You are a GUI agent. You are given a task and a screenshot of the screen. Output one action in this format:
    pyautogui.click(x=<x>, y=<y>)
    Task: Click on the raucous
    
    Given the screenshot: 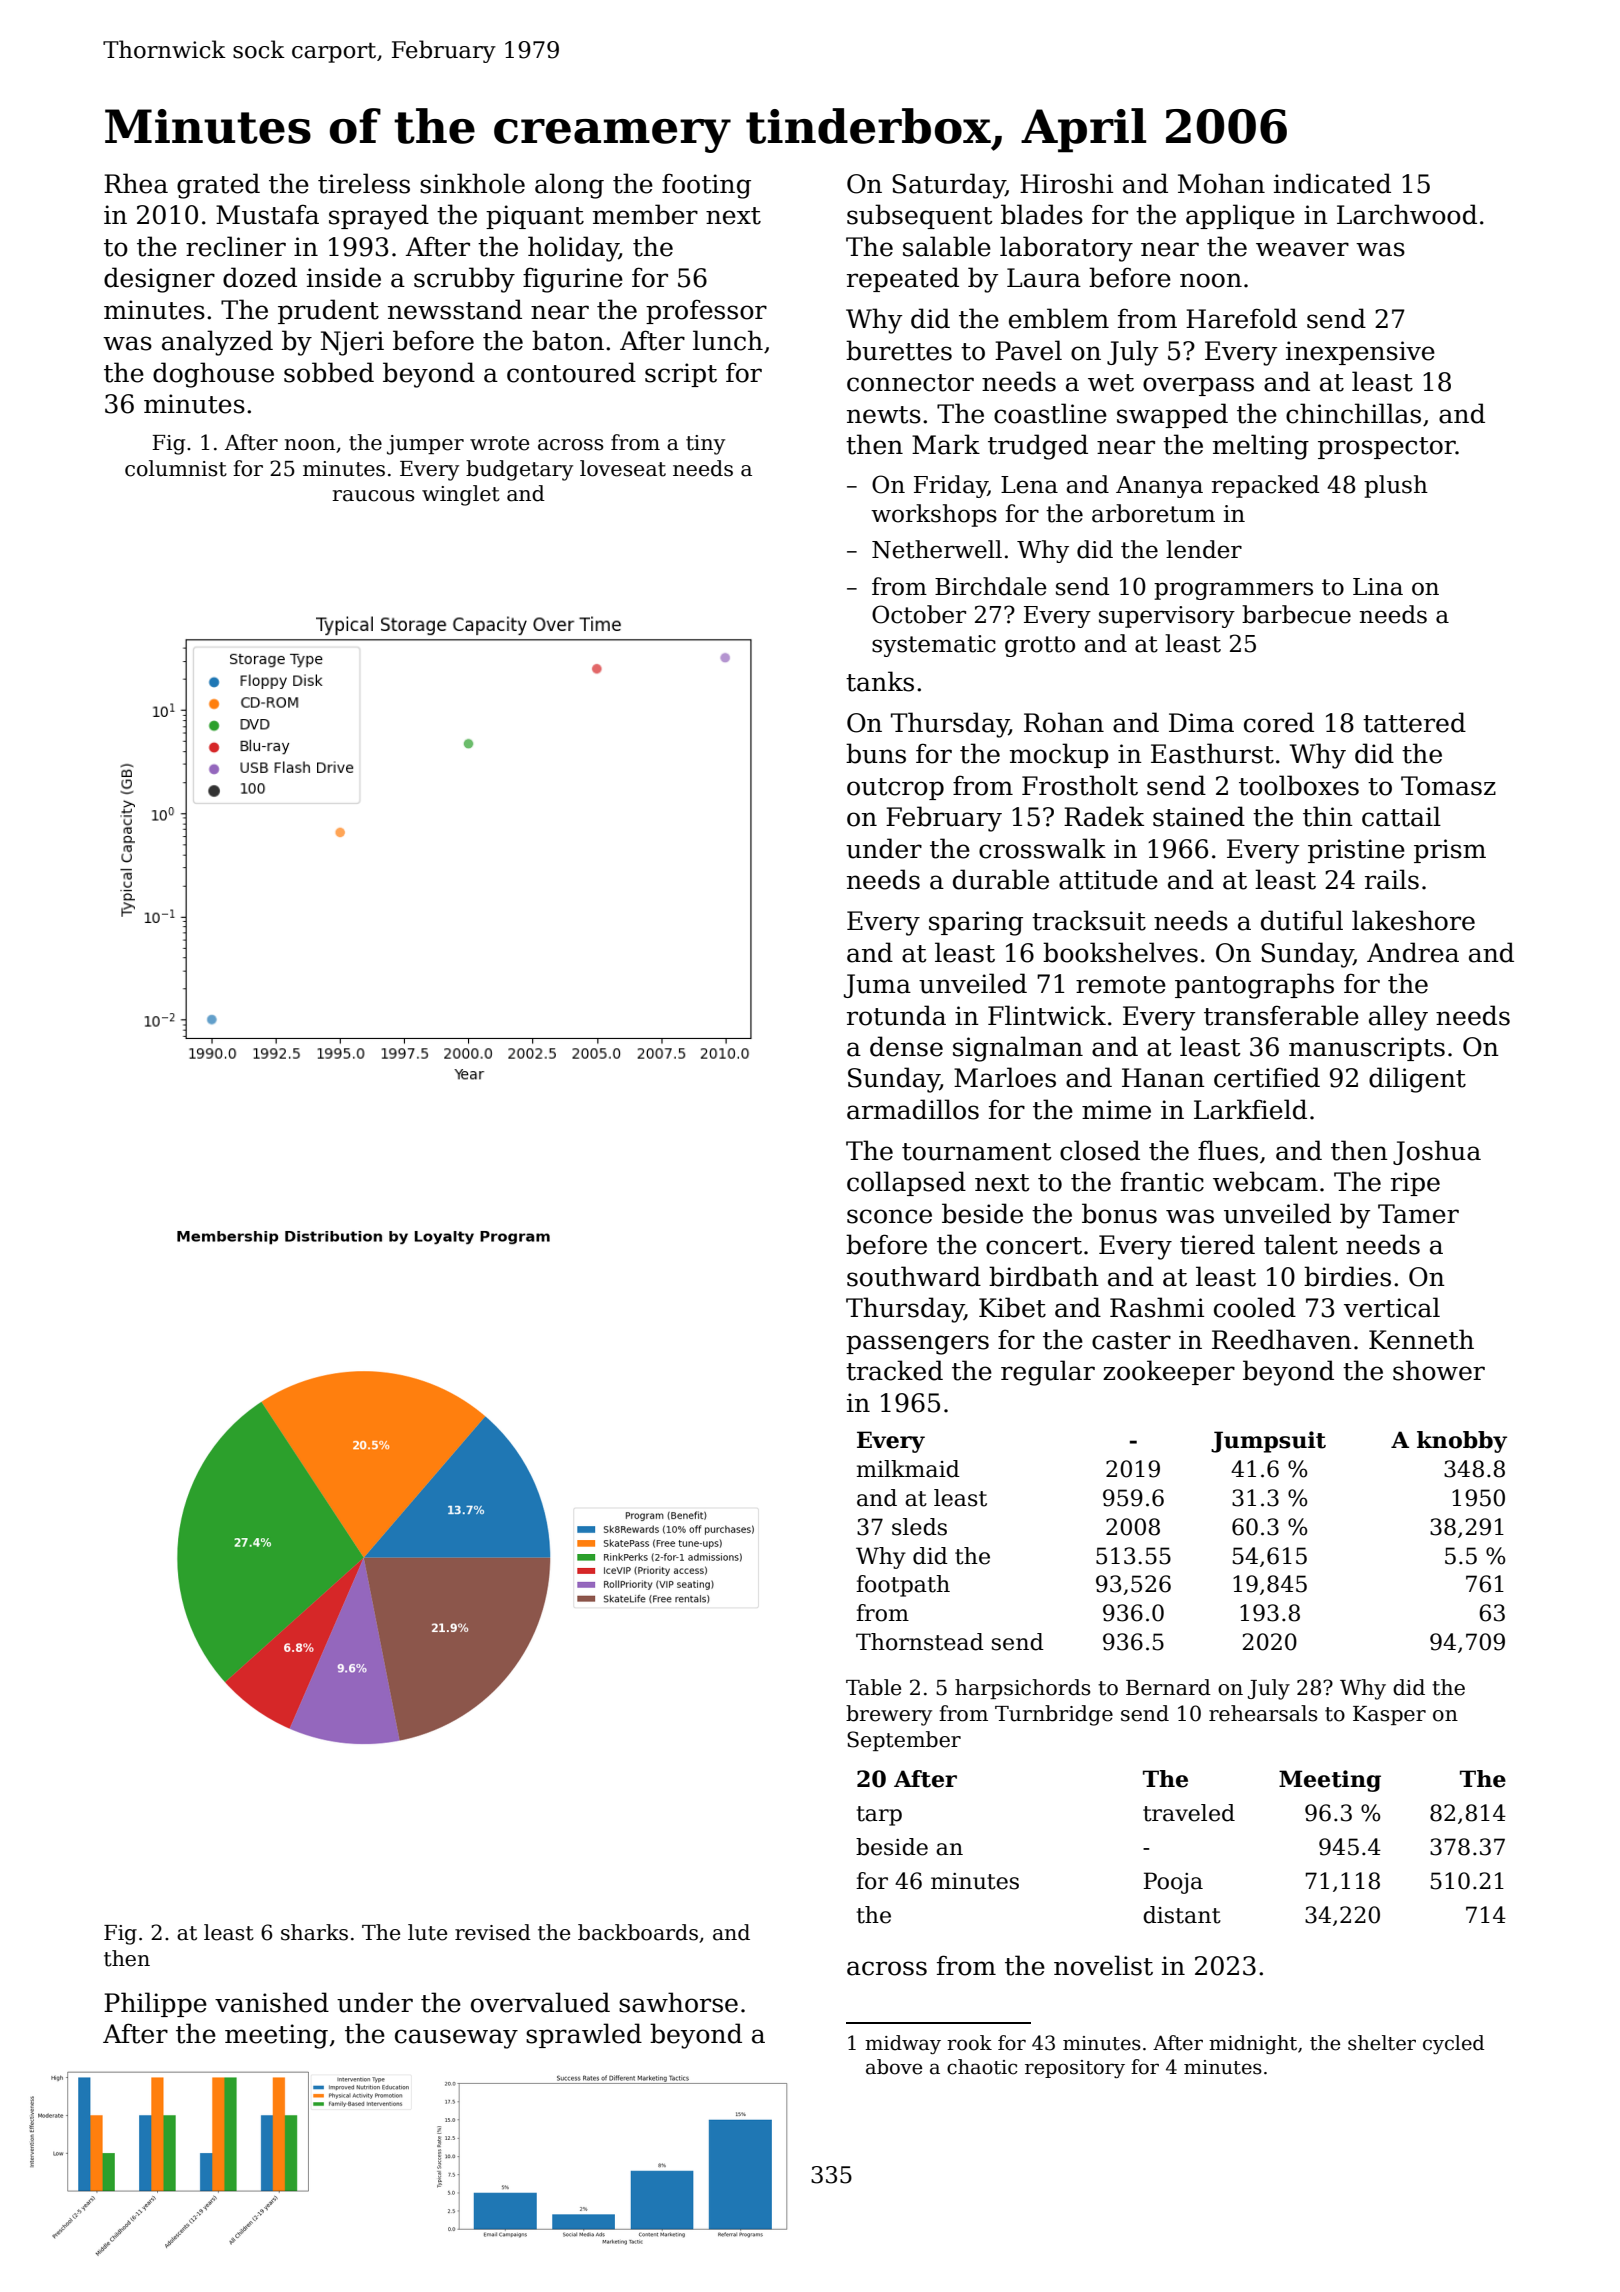 What is the action you would take?
    pyautogui.click(x=373, y=496)
